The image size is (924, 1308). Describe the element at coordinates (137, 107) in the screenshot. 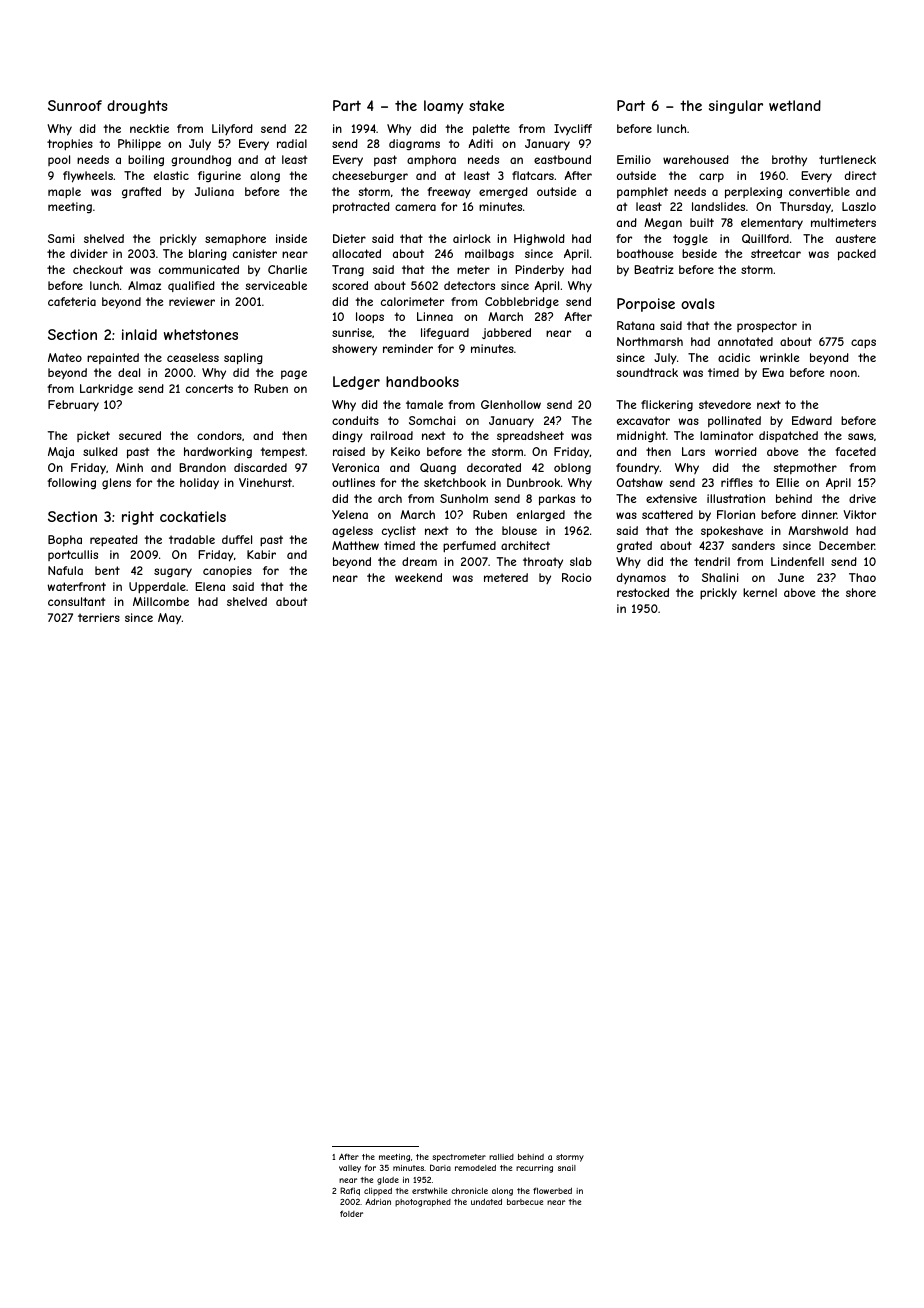

I see `droughts` at that location.
